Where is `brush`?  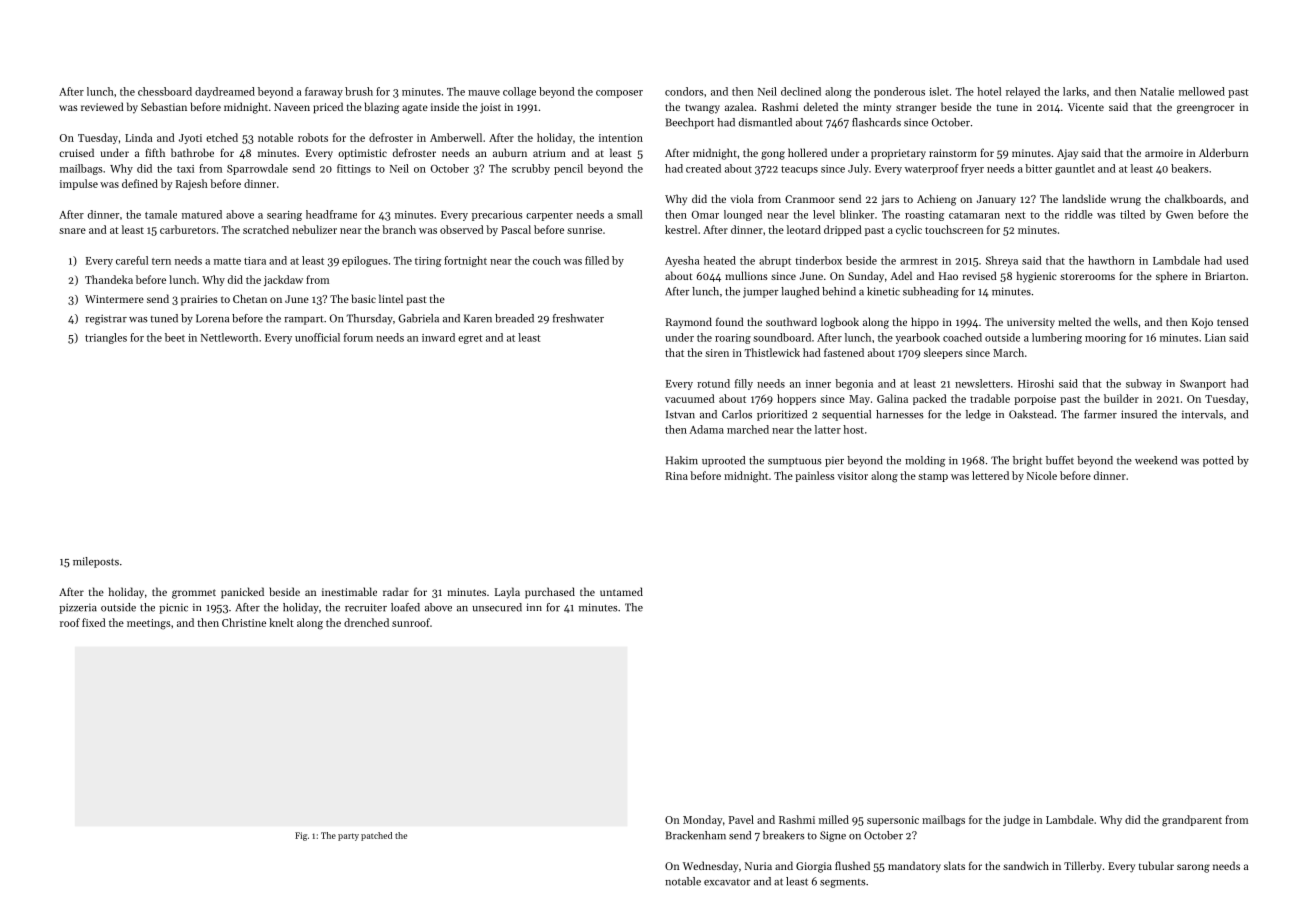 brush is located at coordinates (359, 91).
